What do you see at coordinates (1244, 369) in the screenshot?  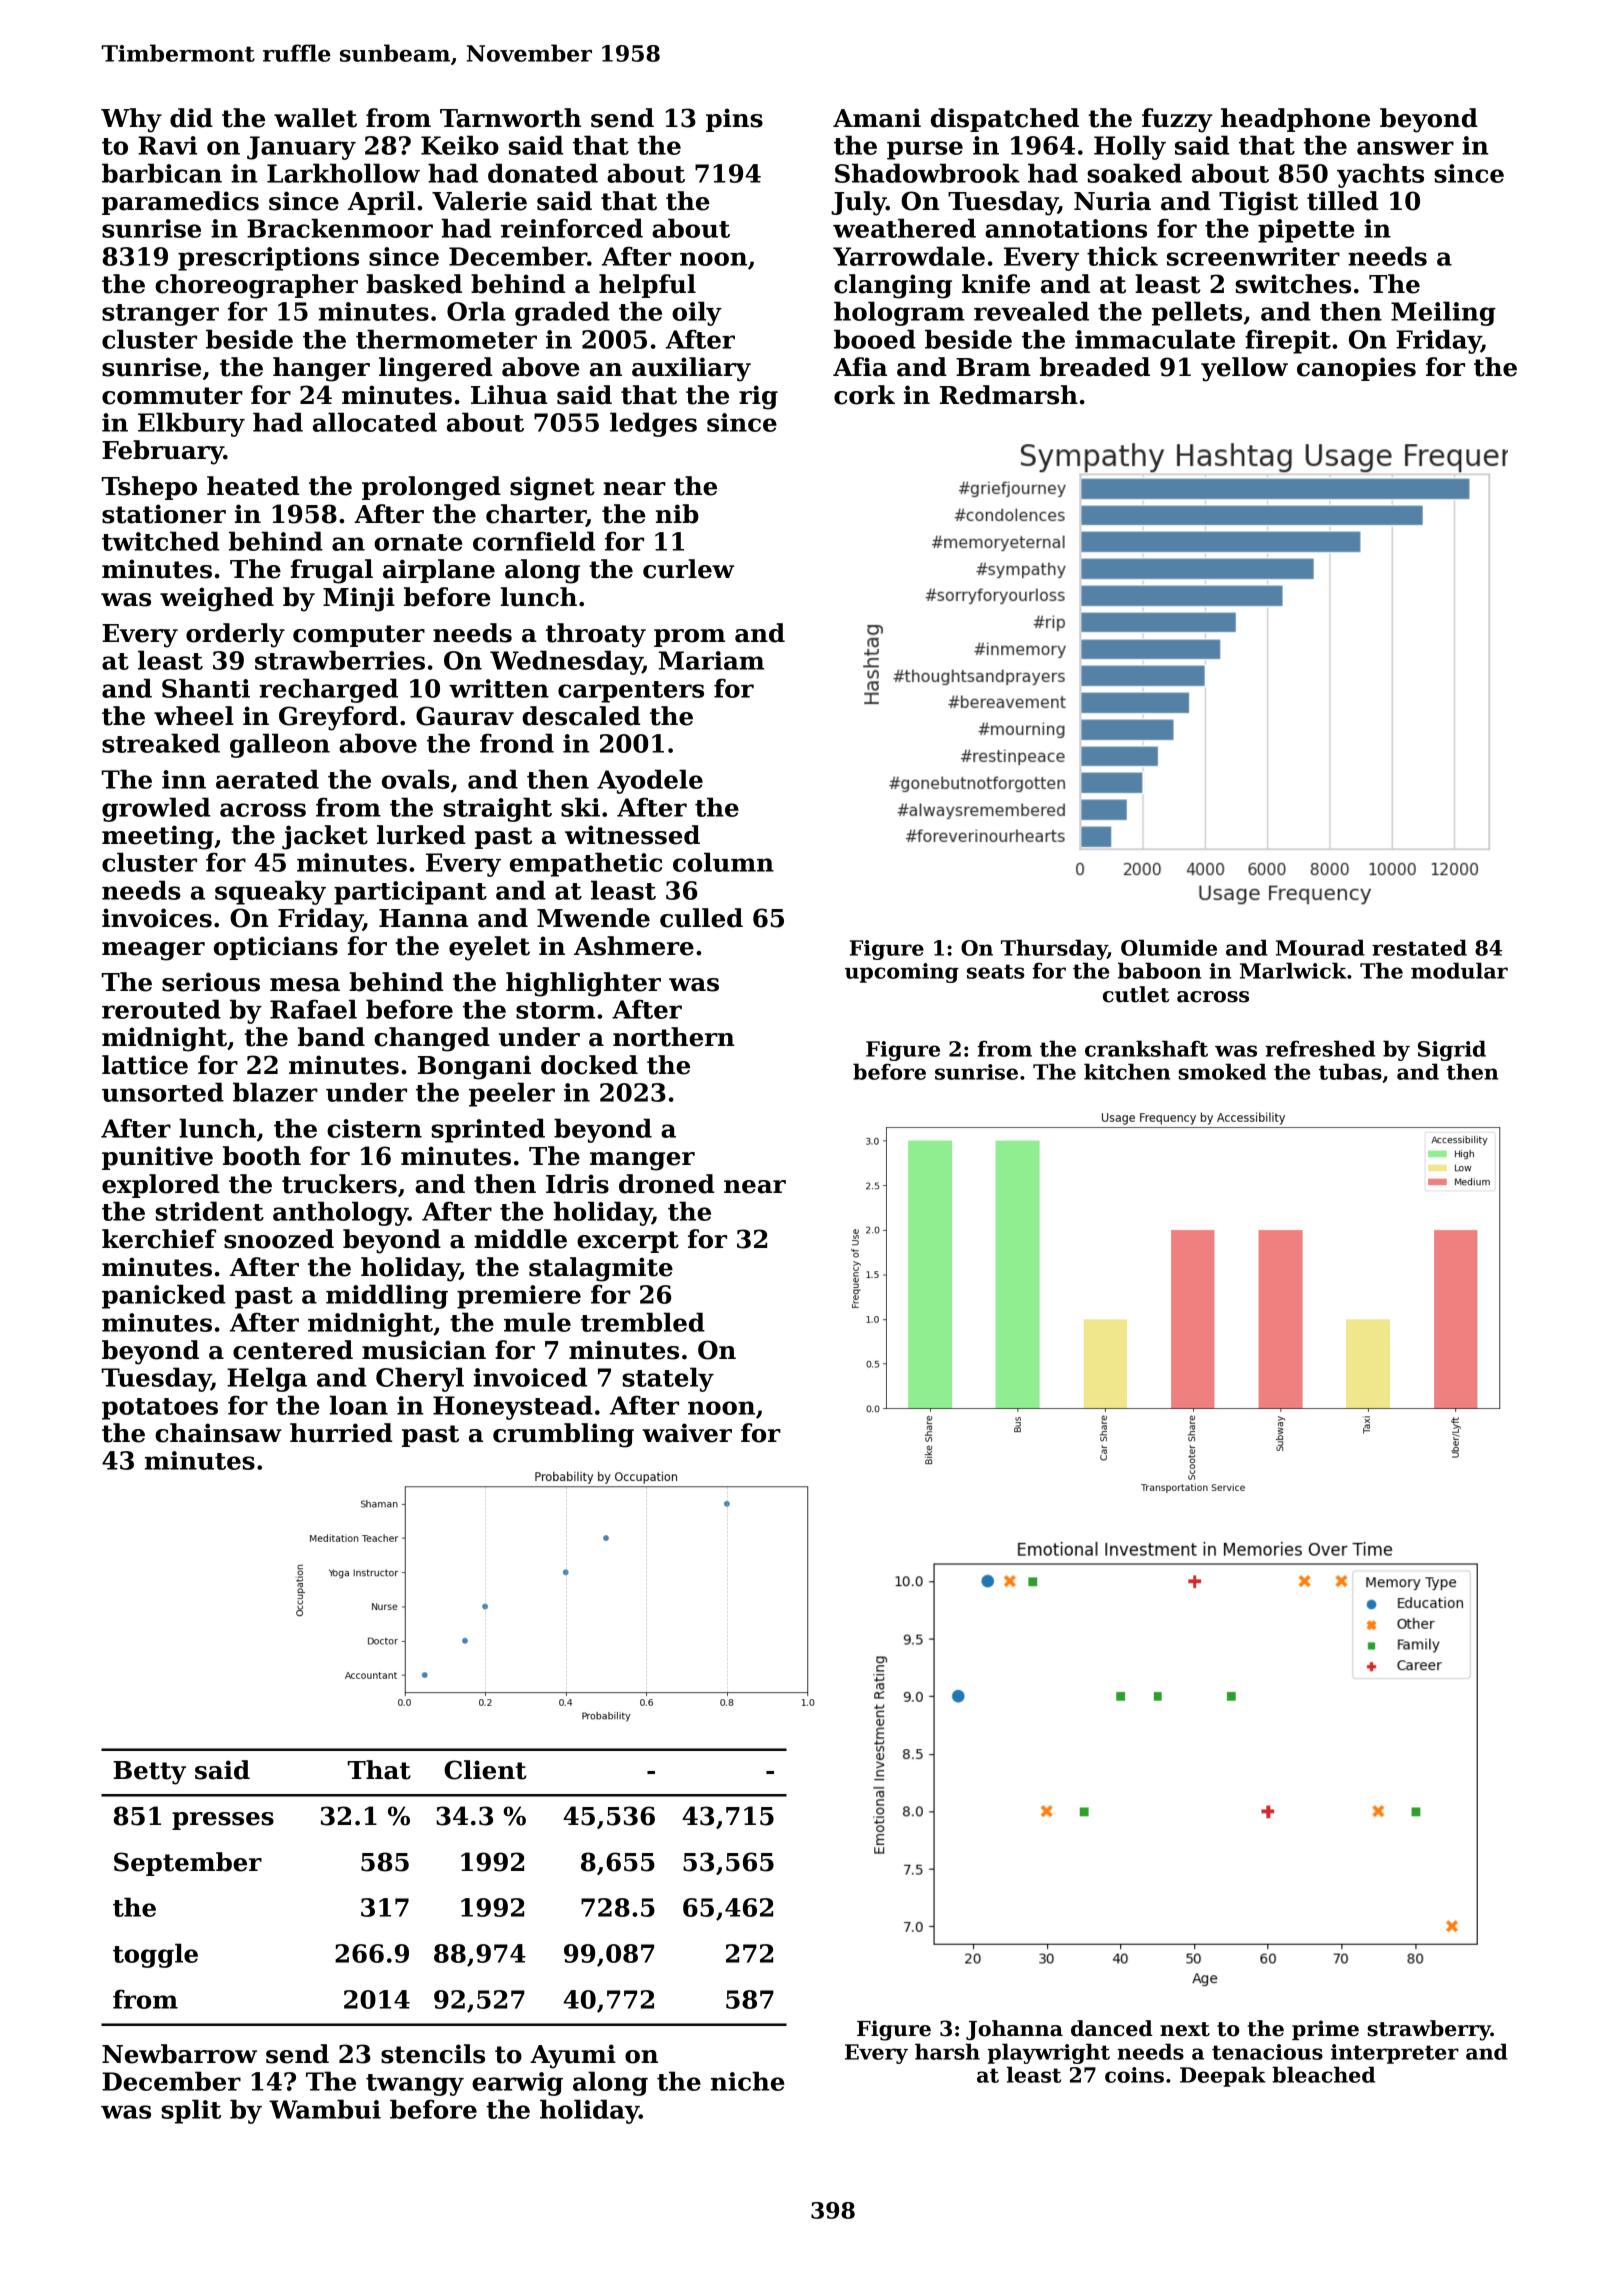 I see `yellow` at bounding box center [1244, 369].
